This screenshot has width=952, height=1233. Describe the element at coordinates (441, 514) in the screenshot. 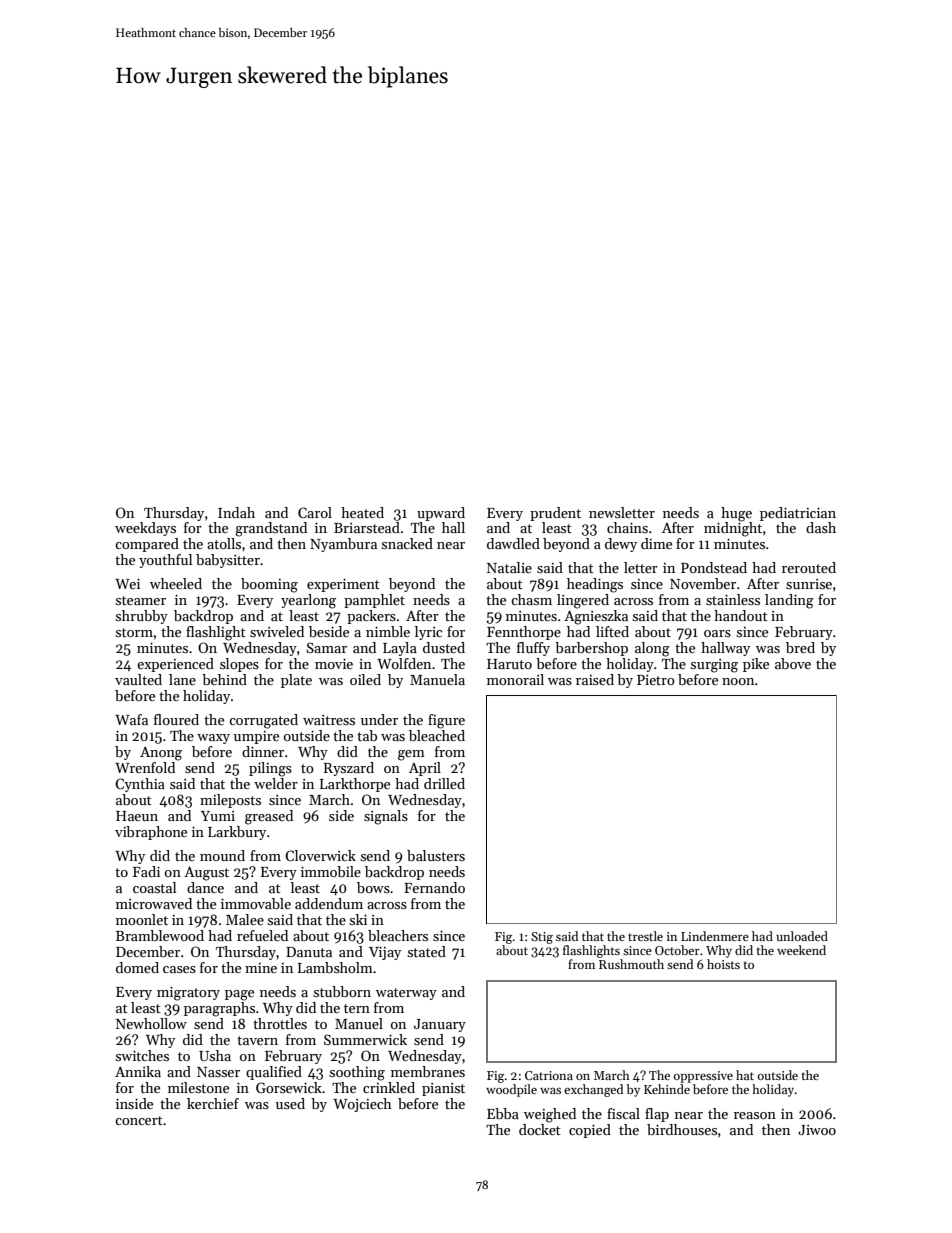

I see `upward` at that location.
